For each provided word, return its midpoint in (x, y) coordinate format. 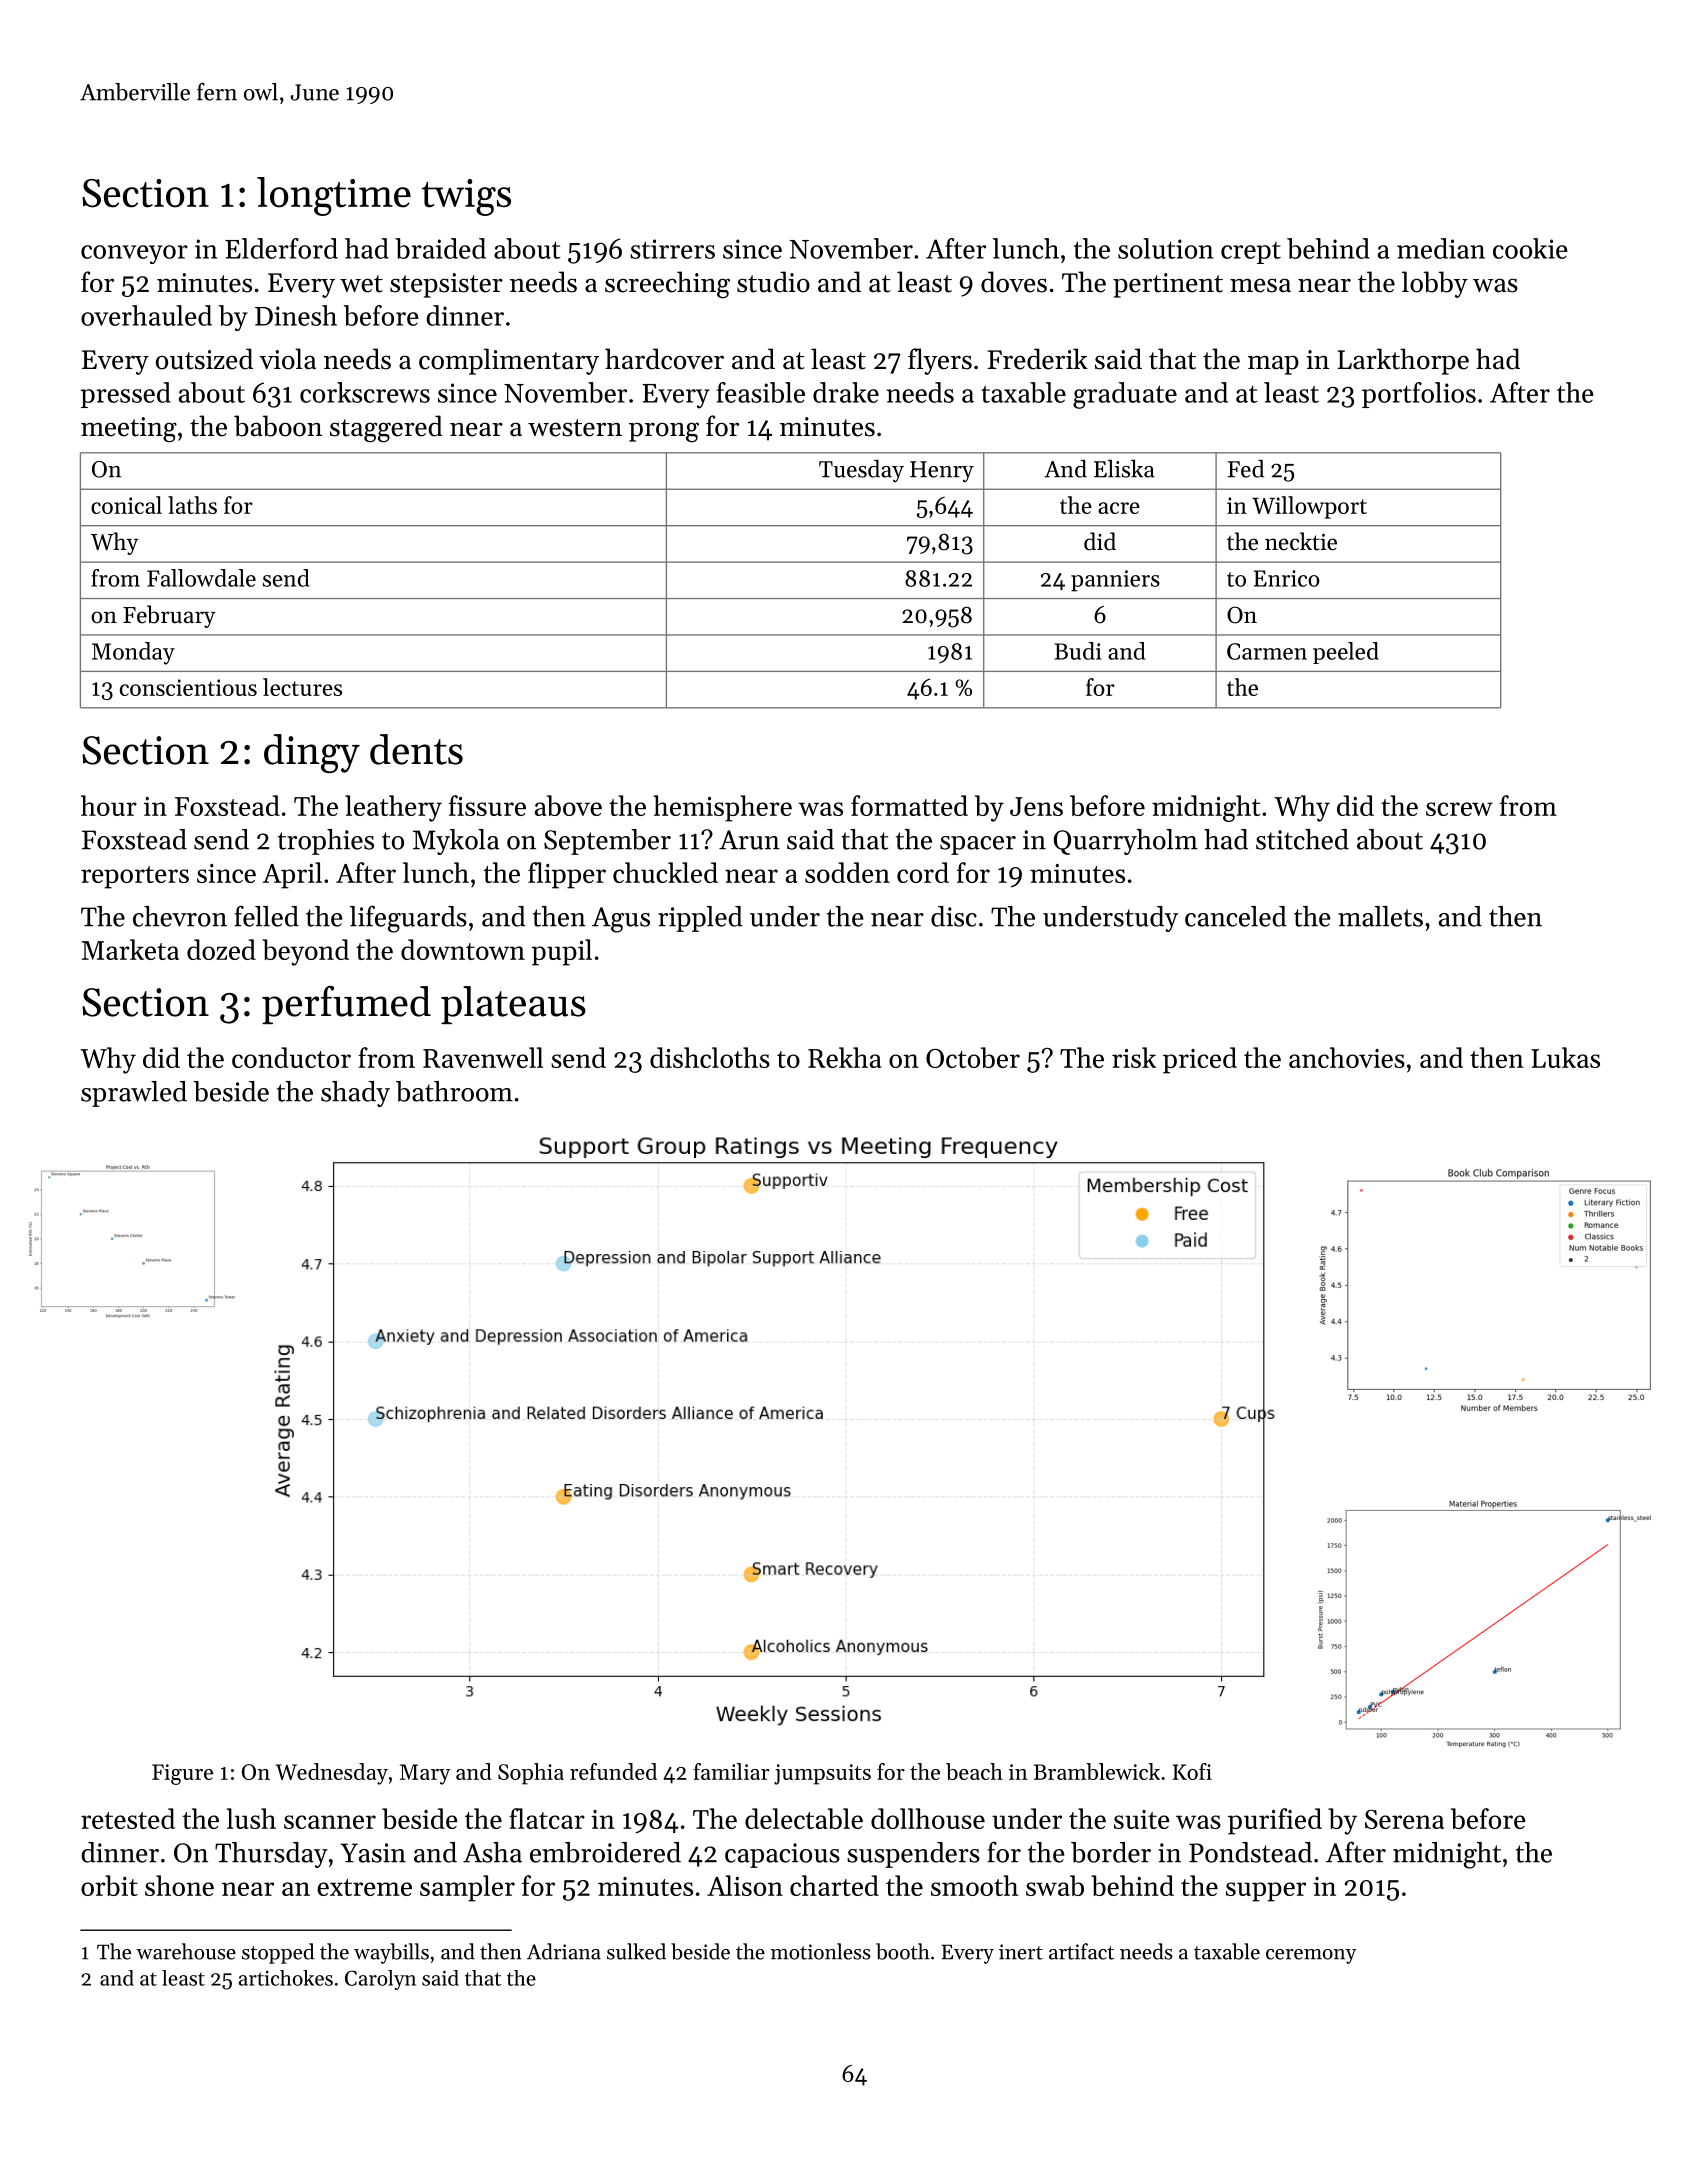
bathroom (454, 1091)
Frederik (1037, 359)
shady (355, 1094)
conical (126, 505)
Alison (745, 1885)
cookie (1530, 248)
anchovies (1347, 1057)
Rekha (845, 1057)
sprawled (134, 1094)
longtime (334, 196)
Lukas (1565, 1057)
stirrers (672, 249)
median (1441, 248)
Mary (425, 1774)
